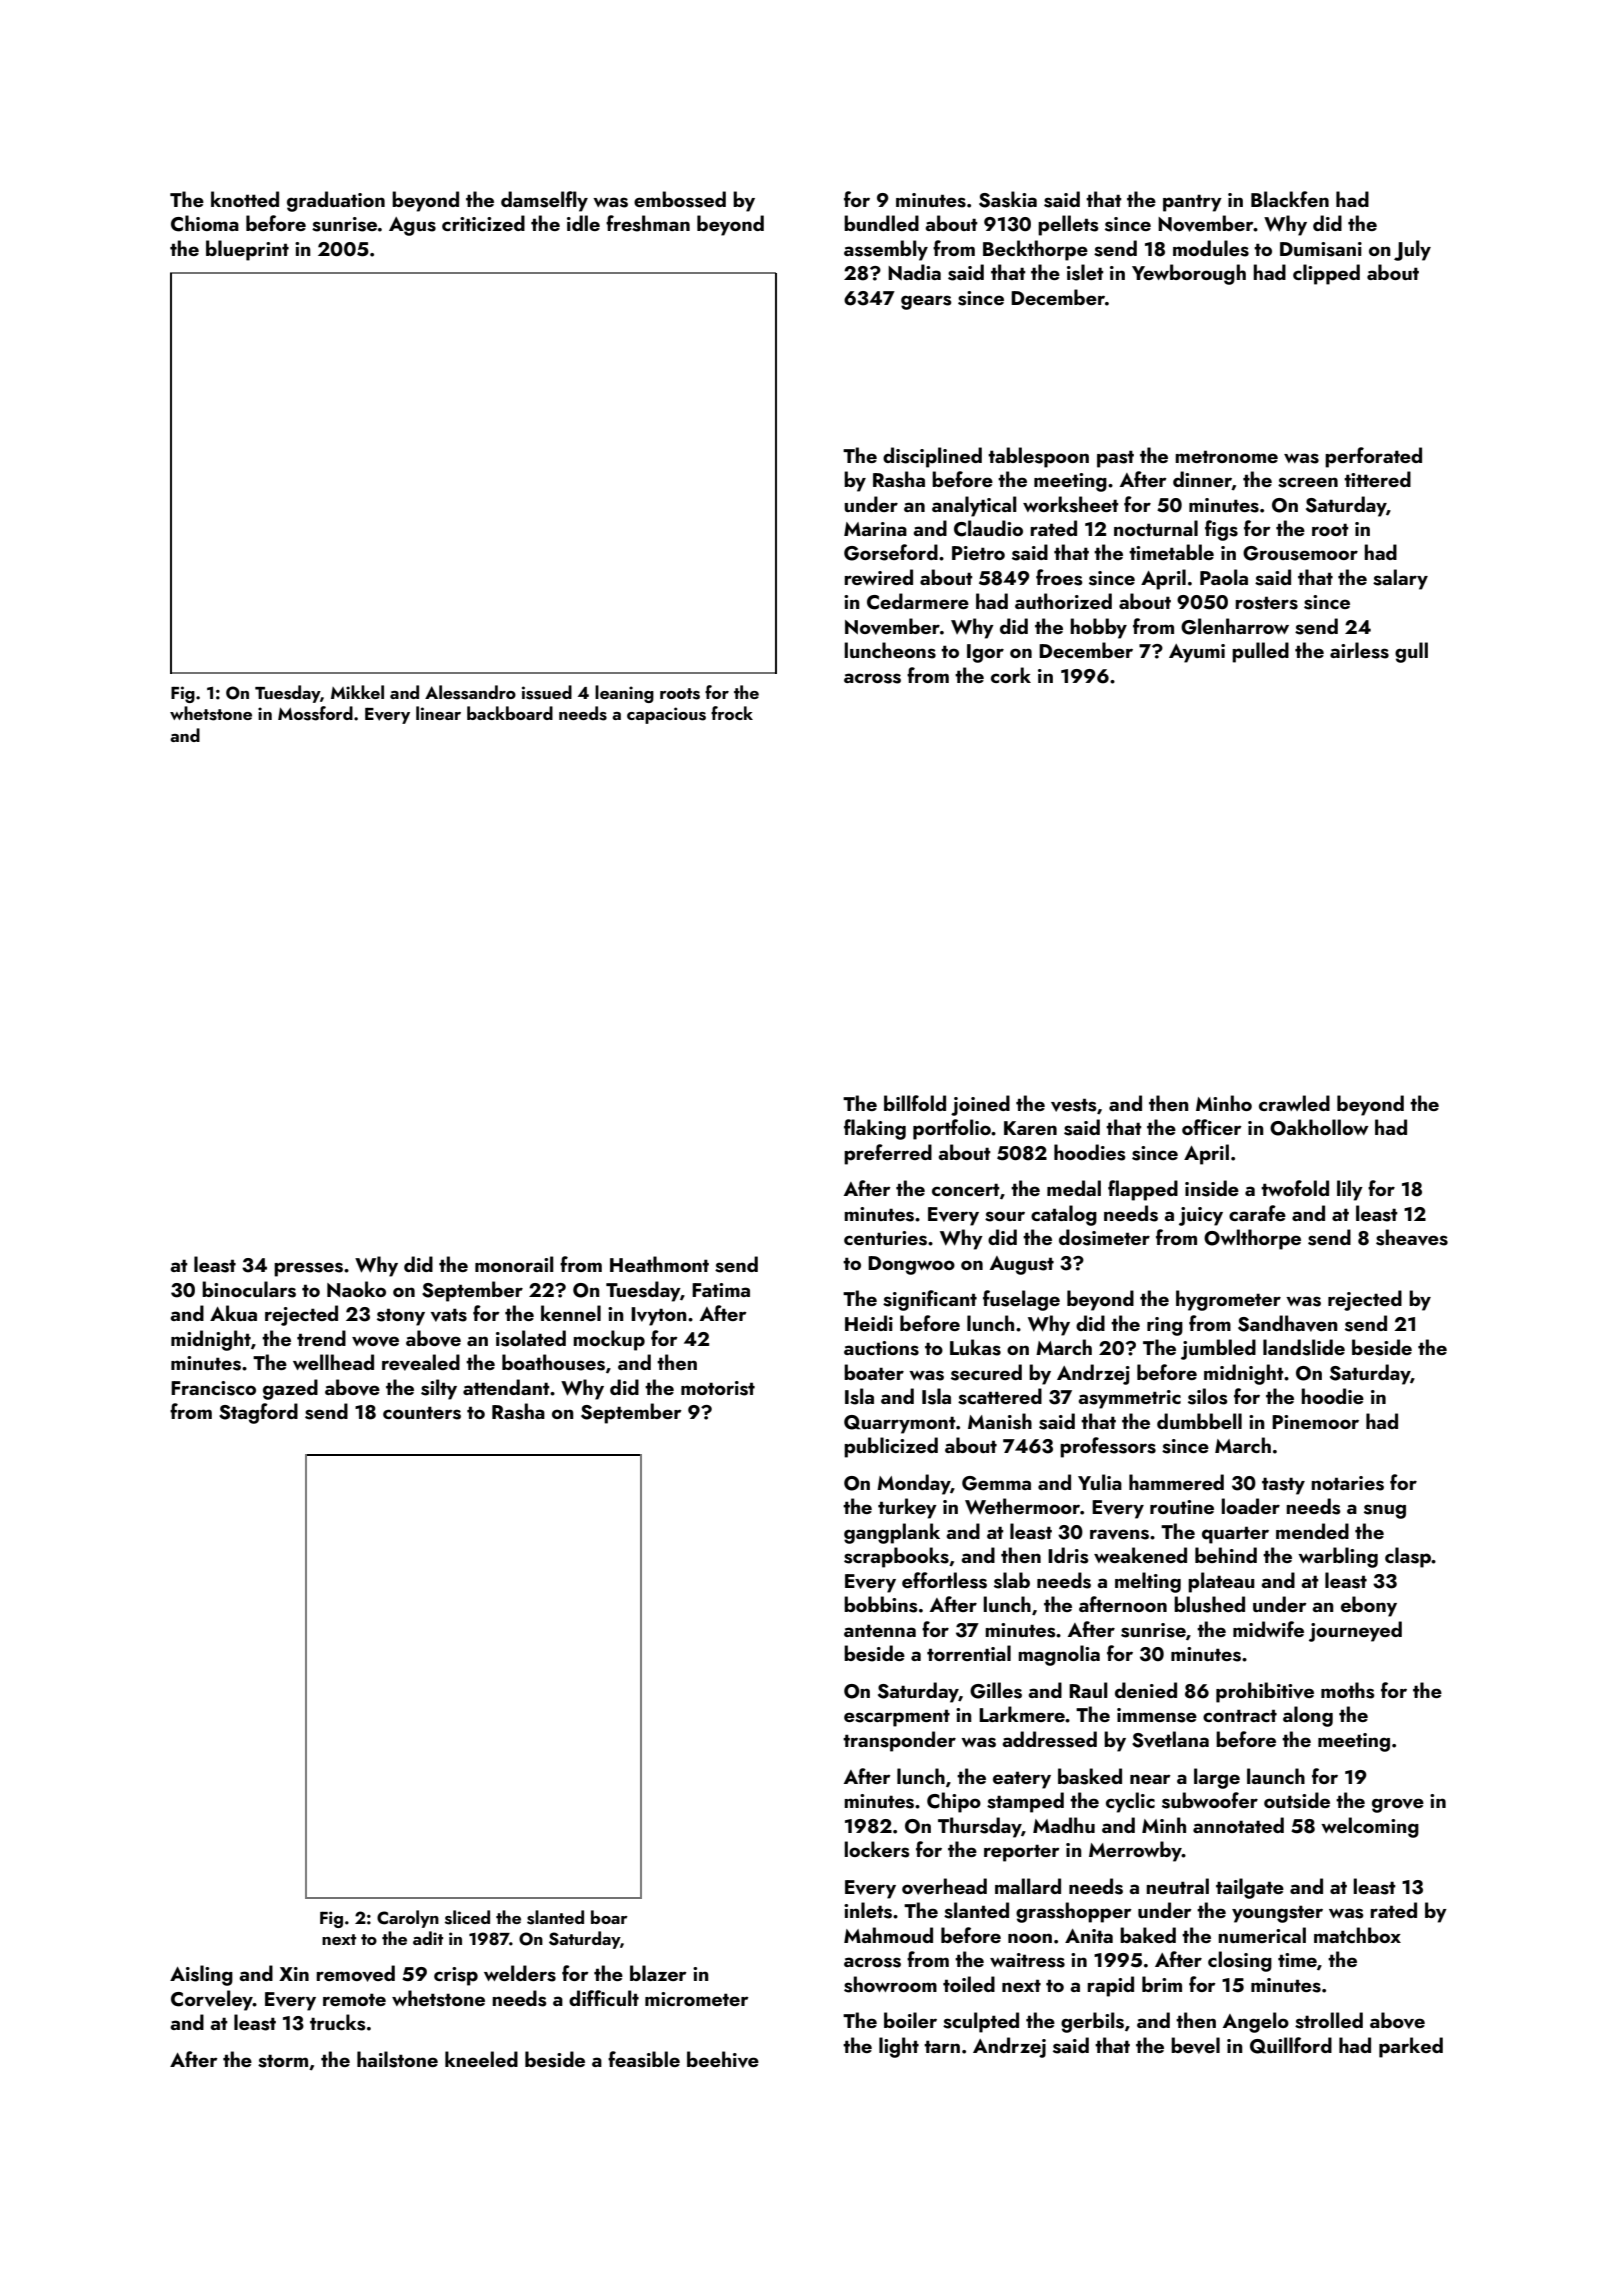 Image resolution: width=1620 pixels, height=2292 pixels. What do you see at coordinates (996, 1690) in the page?
I see `Gilles` at bounding box center [996, 1690].
